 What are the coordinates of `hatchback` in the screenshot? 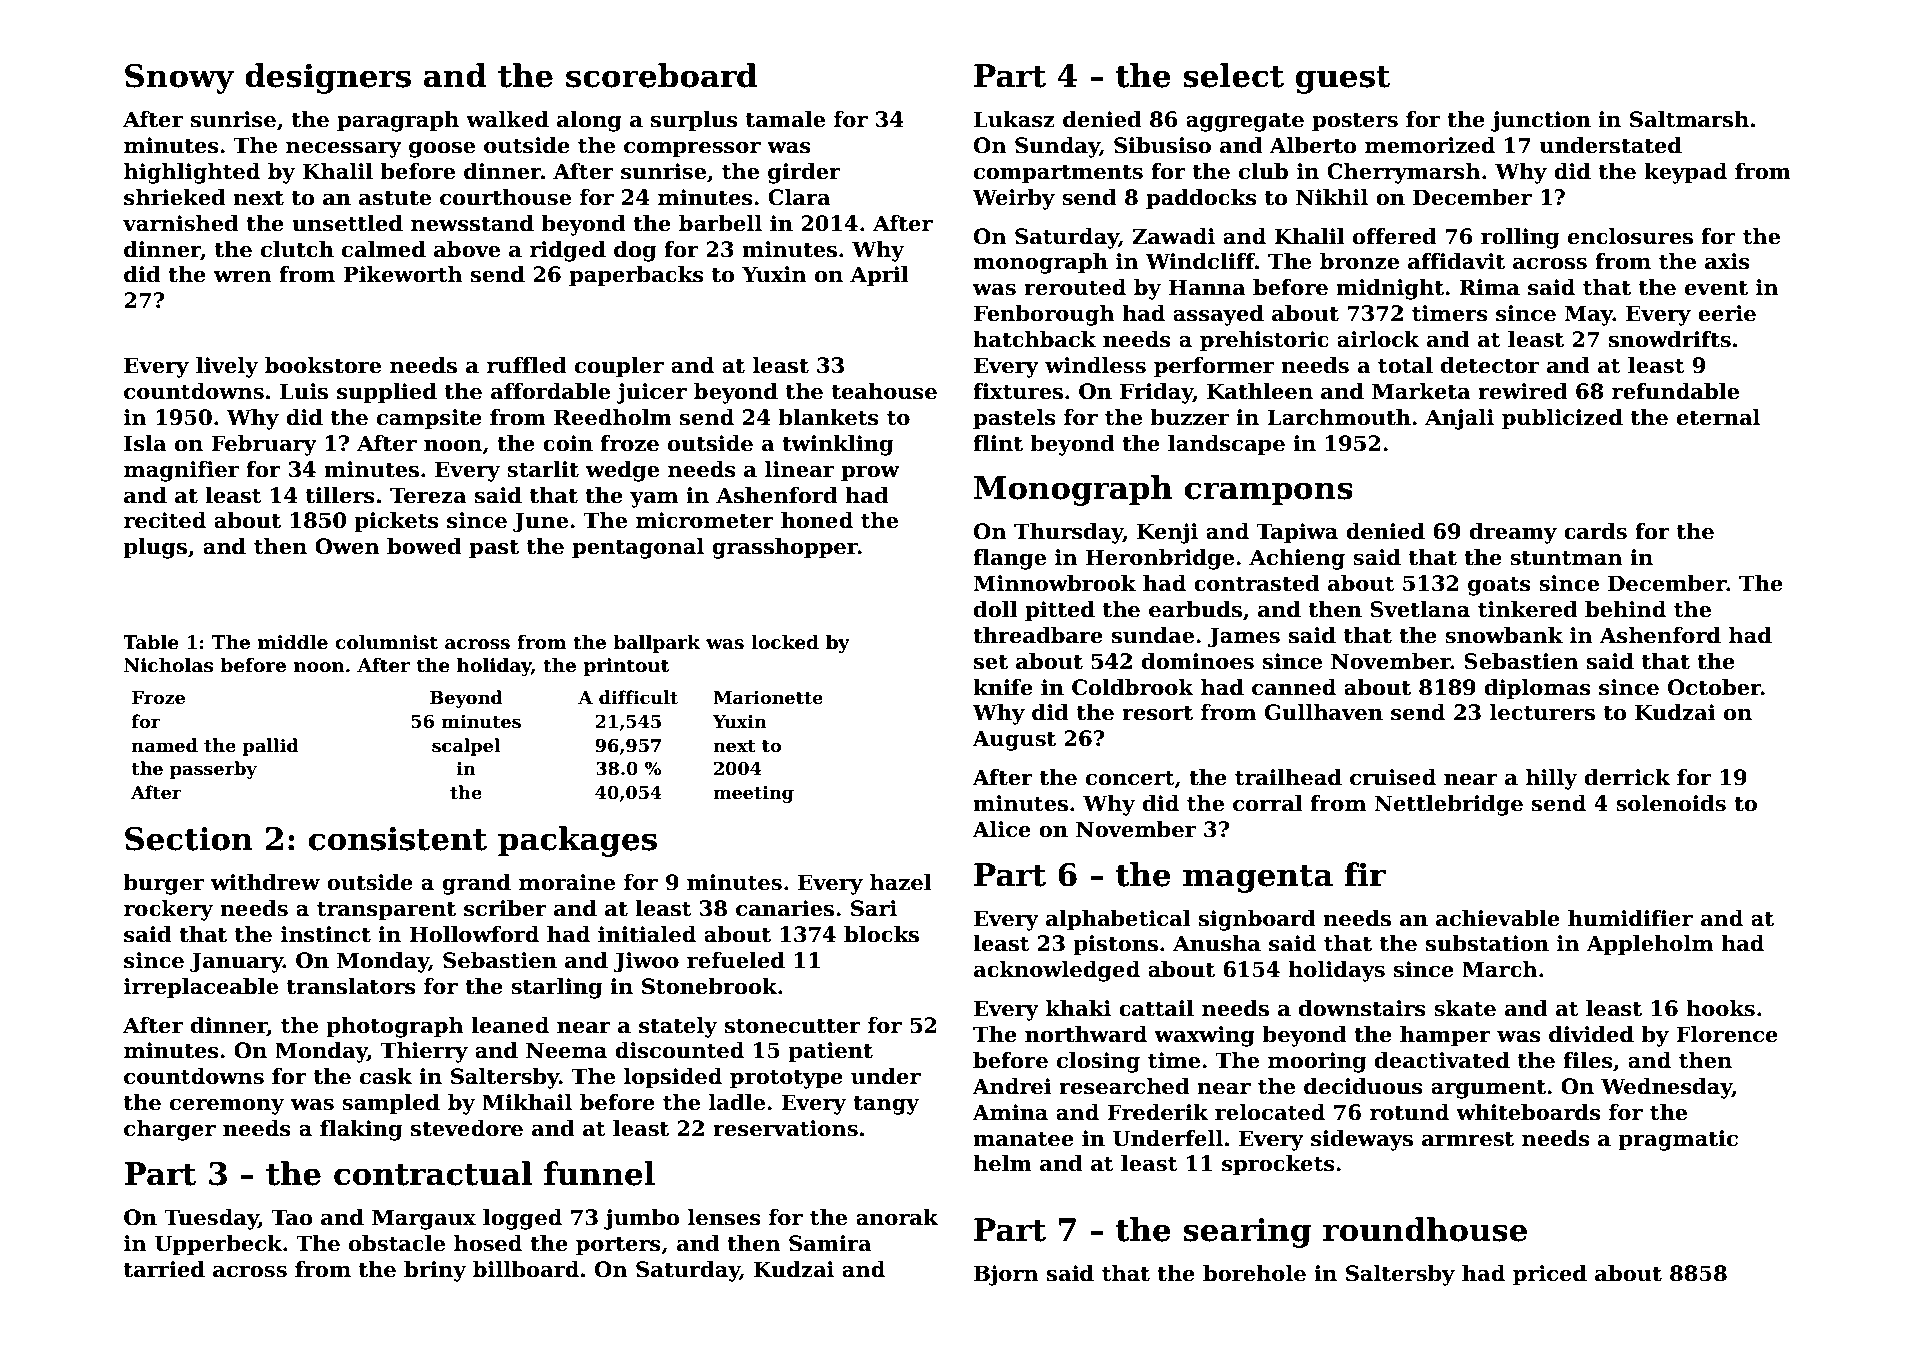 It's located at (1034, 339).
